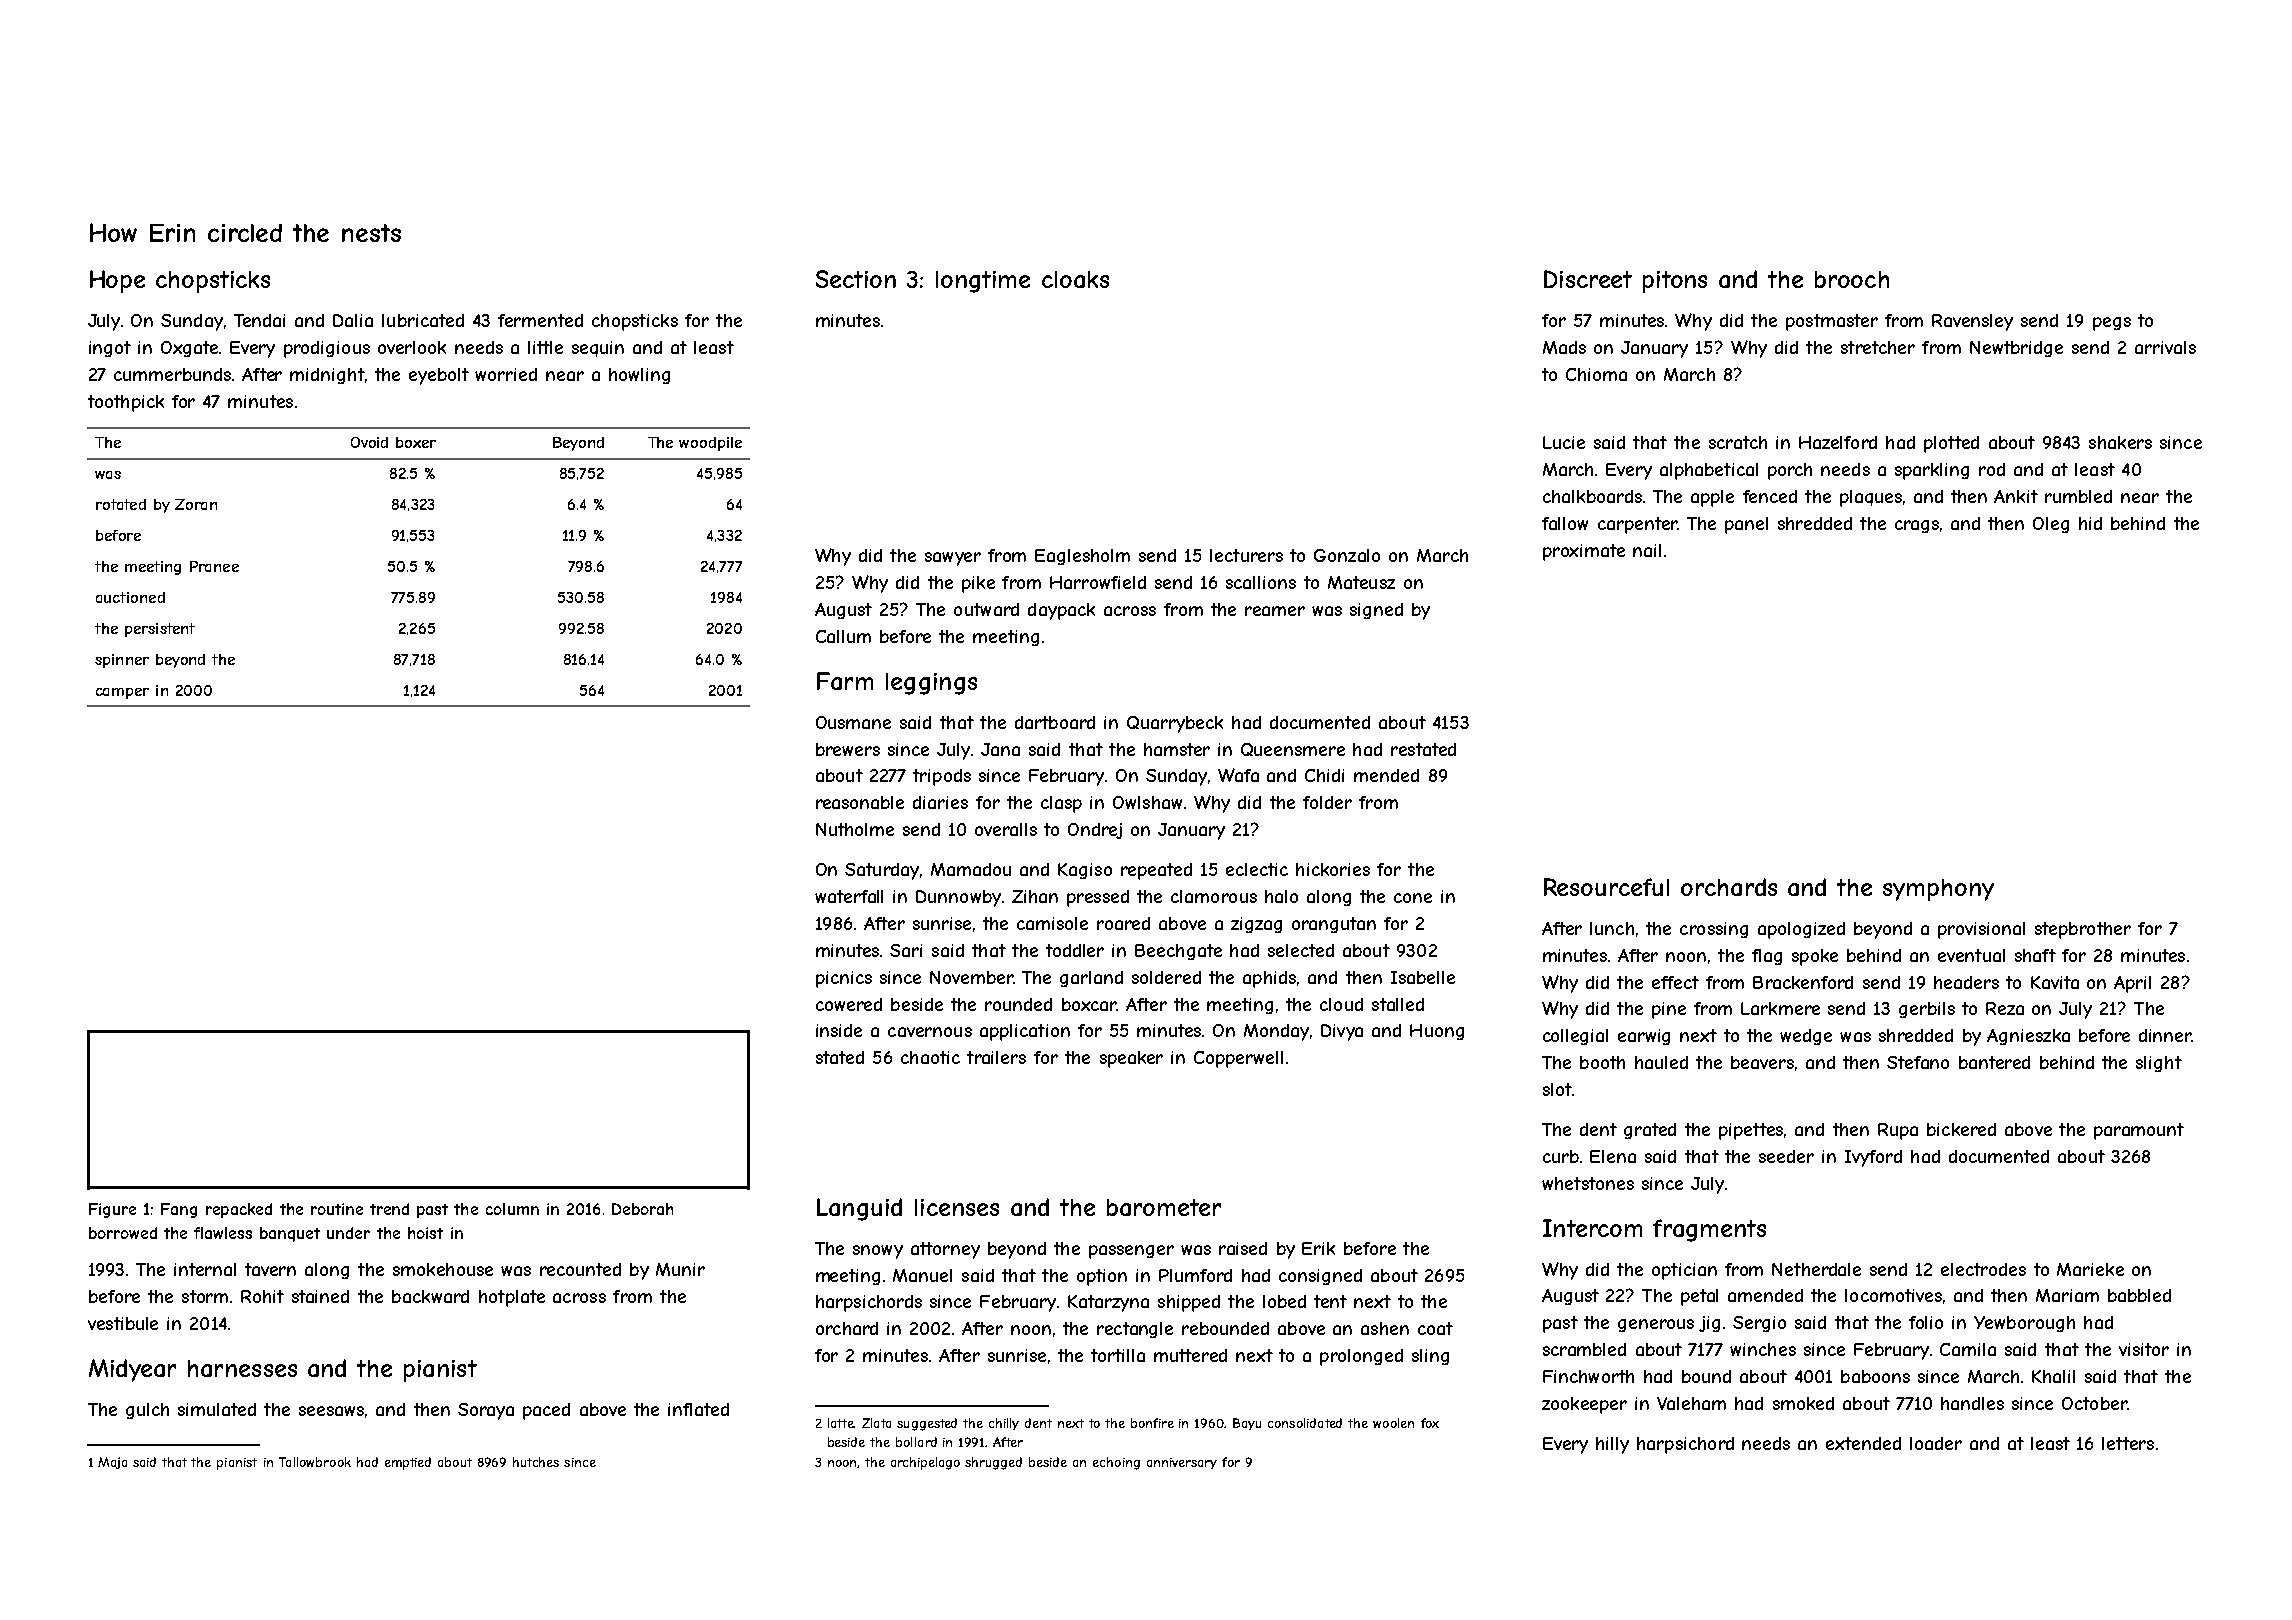  Describe the element at coordinates (1000, 749) in the screenshot. I see `Jana` at that location.
